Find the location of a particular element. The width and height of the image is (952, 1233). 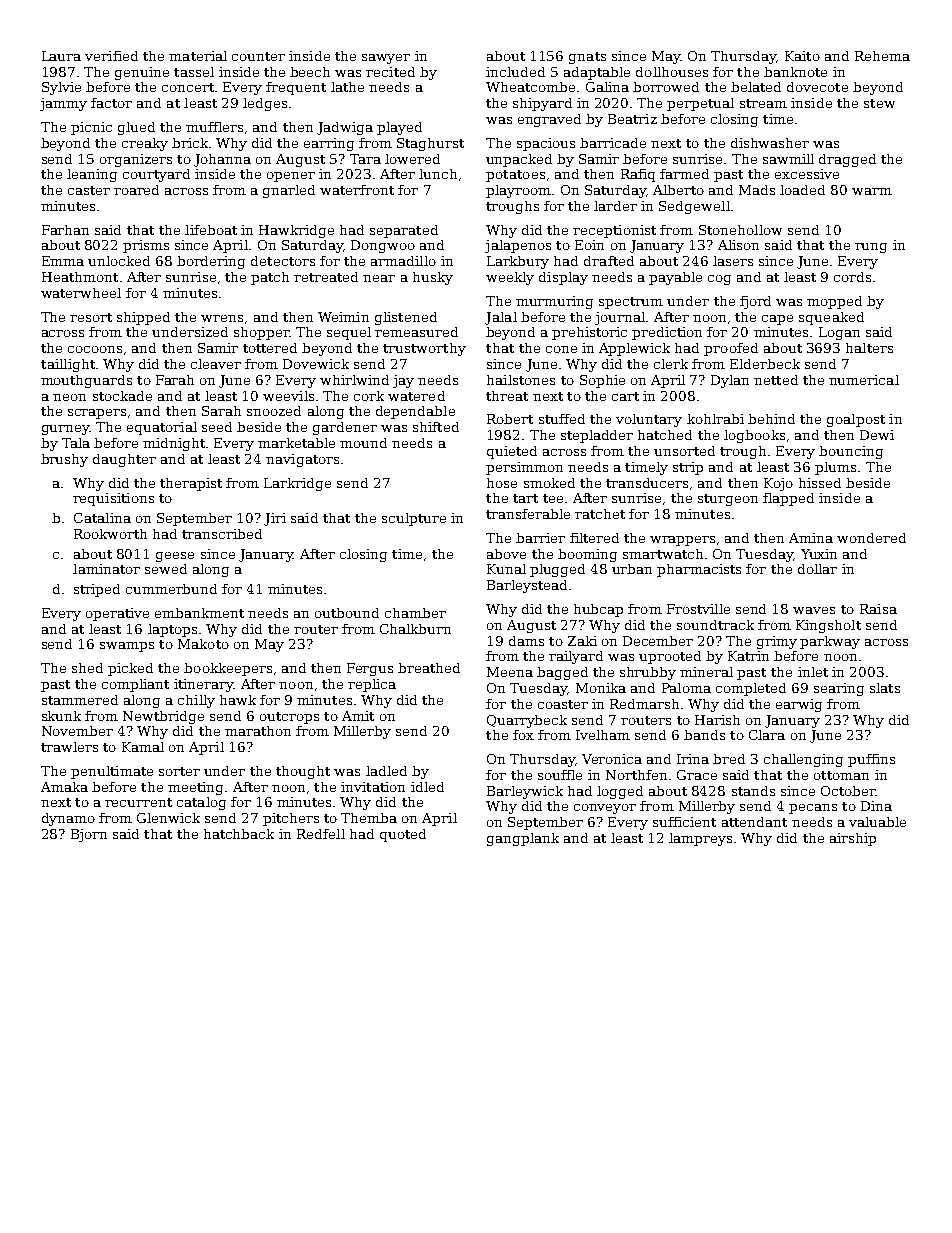

conveyor is located at coordinates (605, 809).
